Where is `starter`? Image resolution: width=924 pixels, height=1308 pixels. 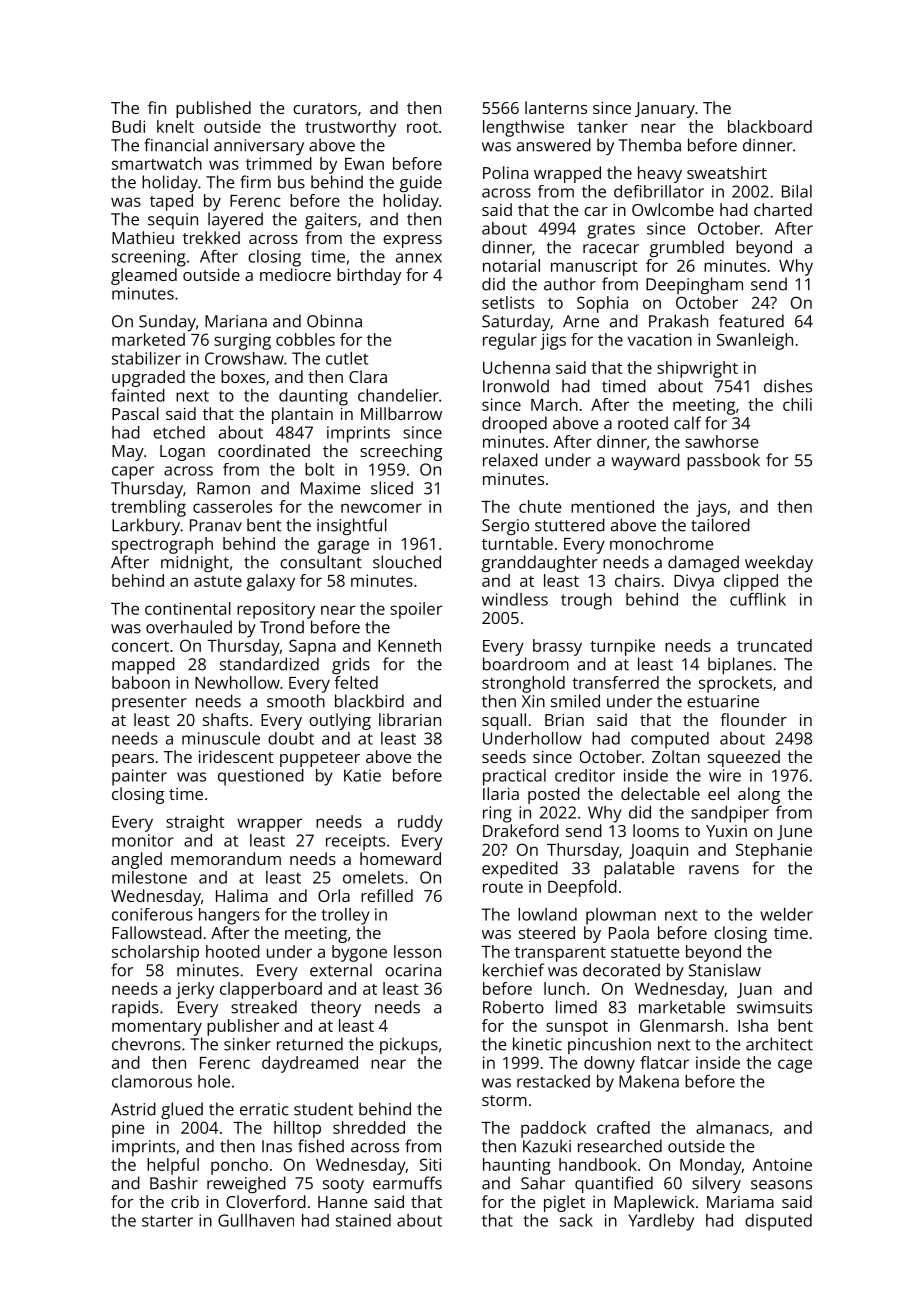 starter is located at coordinates (167, 1221).
